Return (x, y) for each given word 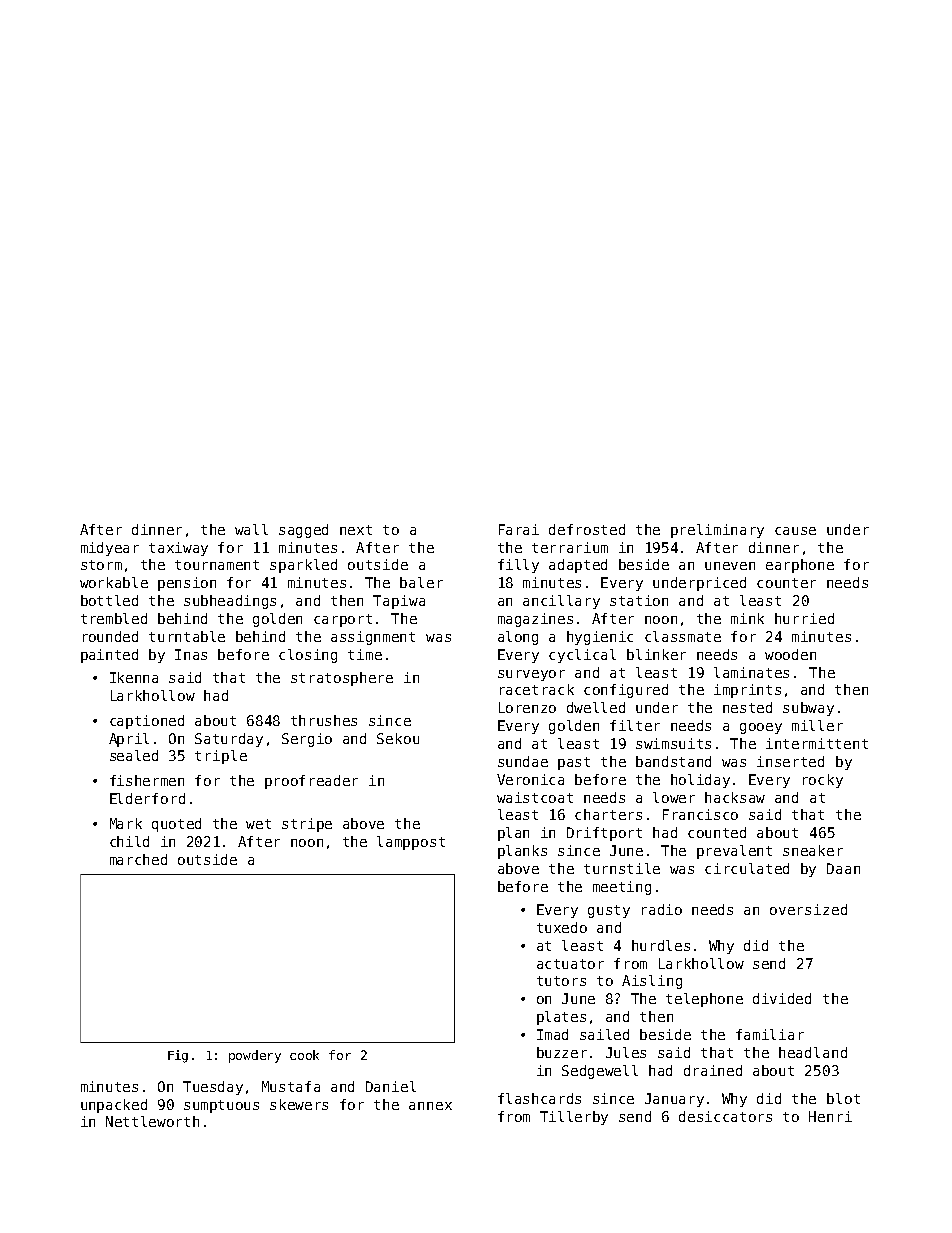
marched (138, 859)
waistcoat (535, 797)
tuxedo (562, 927)
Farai (519, 529)
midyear (110, 549)
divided (782, 998)
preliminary (717, 531)
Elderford (147, 798)
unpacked (114, 1106)
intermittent (817, 743)
